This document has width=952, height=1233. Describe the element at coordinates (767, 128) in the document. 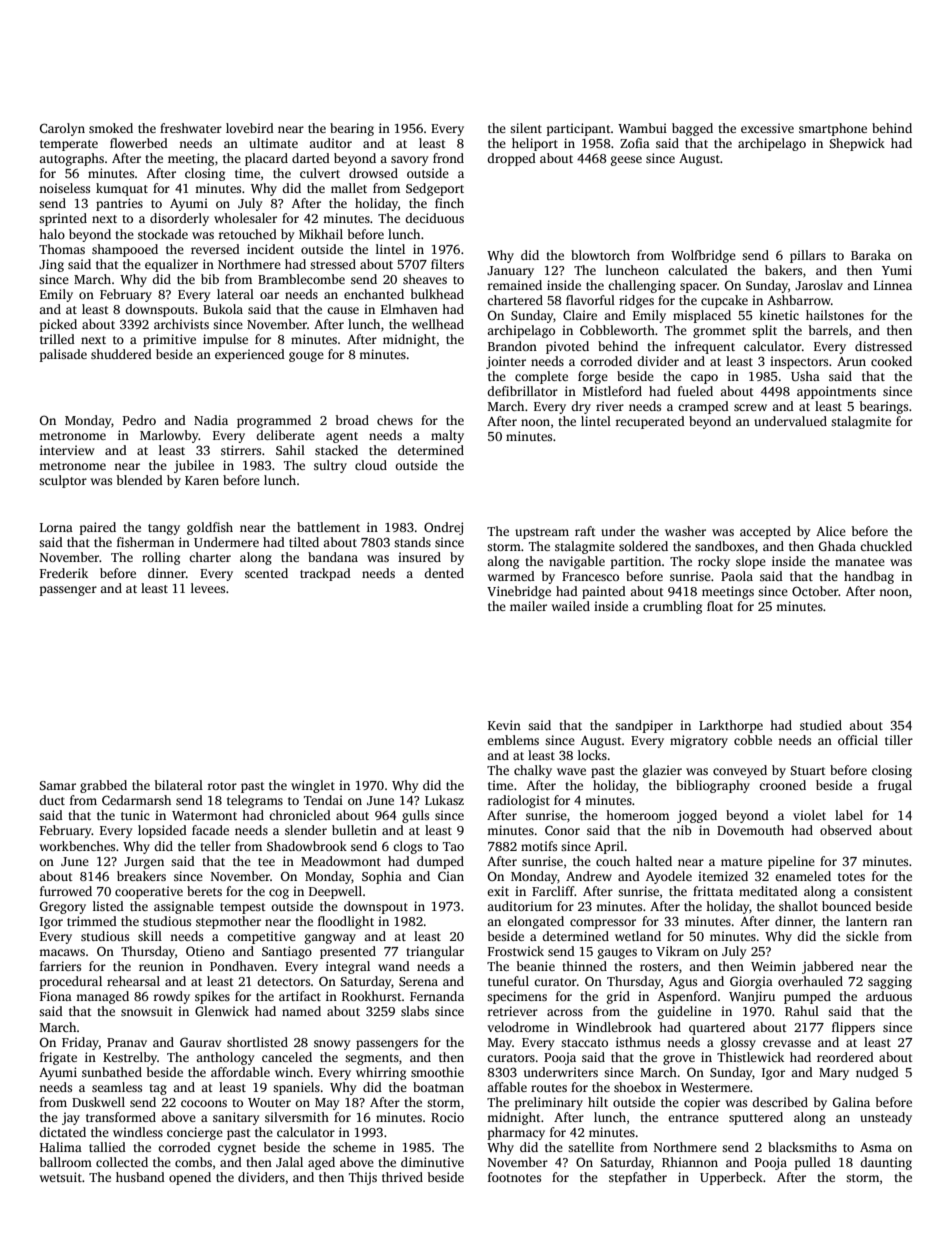

I see `excessive` at that location.
